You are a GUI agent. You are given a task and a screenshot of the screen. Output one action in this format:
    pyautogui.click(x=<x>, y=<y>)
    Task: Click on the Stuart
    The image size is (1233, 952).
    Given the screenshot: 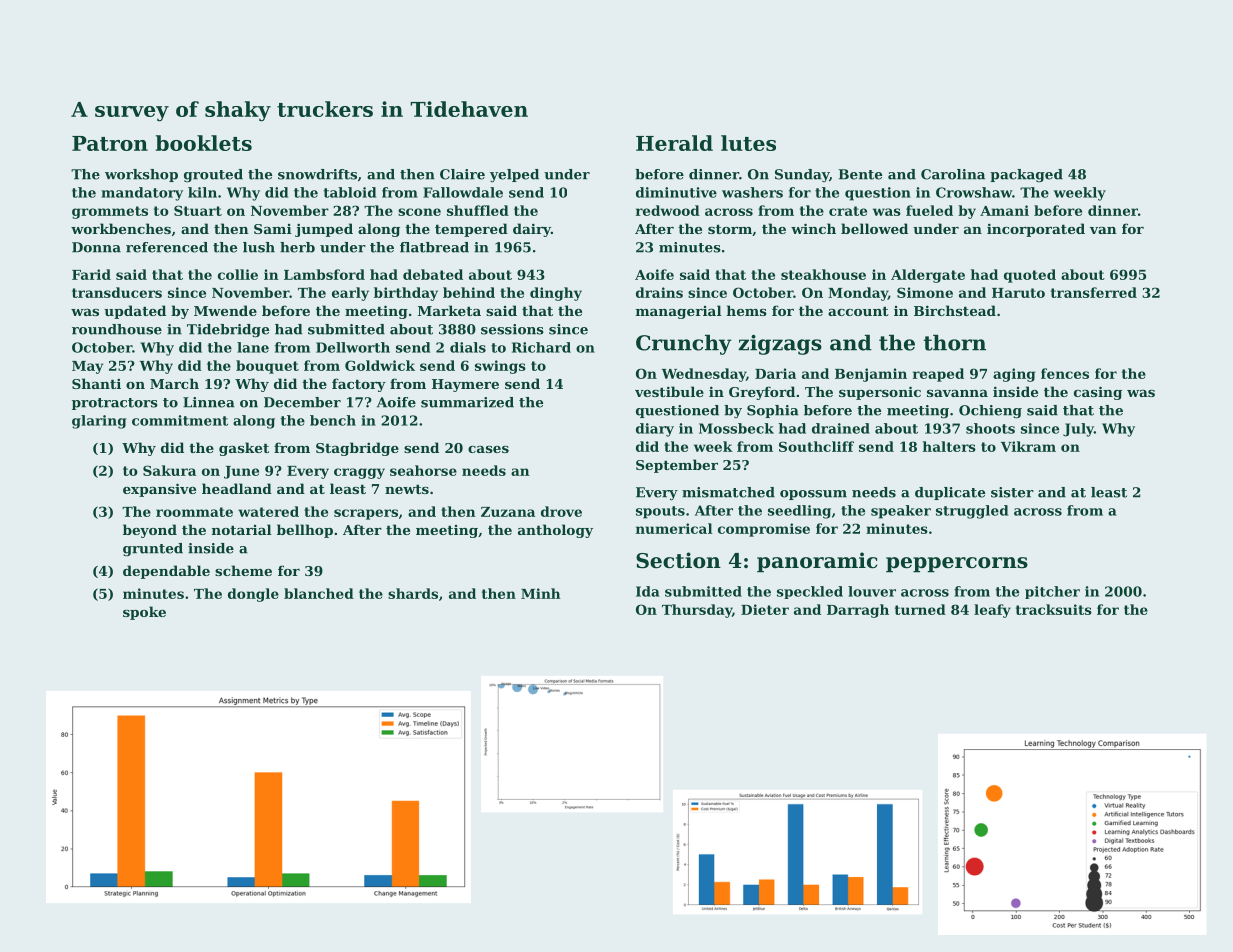 What is the action you would take?
    pyautogui.click(x=198, y=210)
